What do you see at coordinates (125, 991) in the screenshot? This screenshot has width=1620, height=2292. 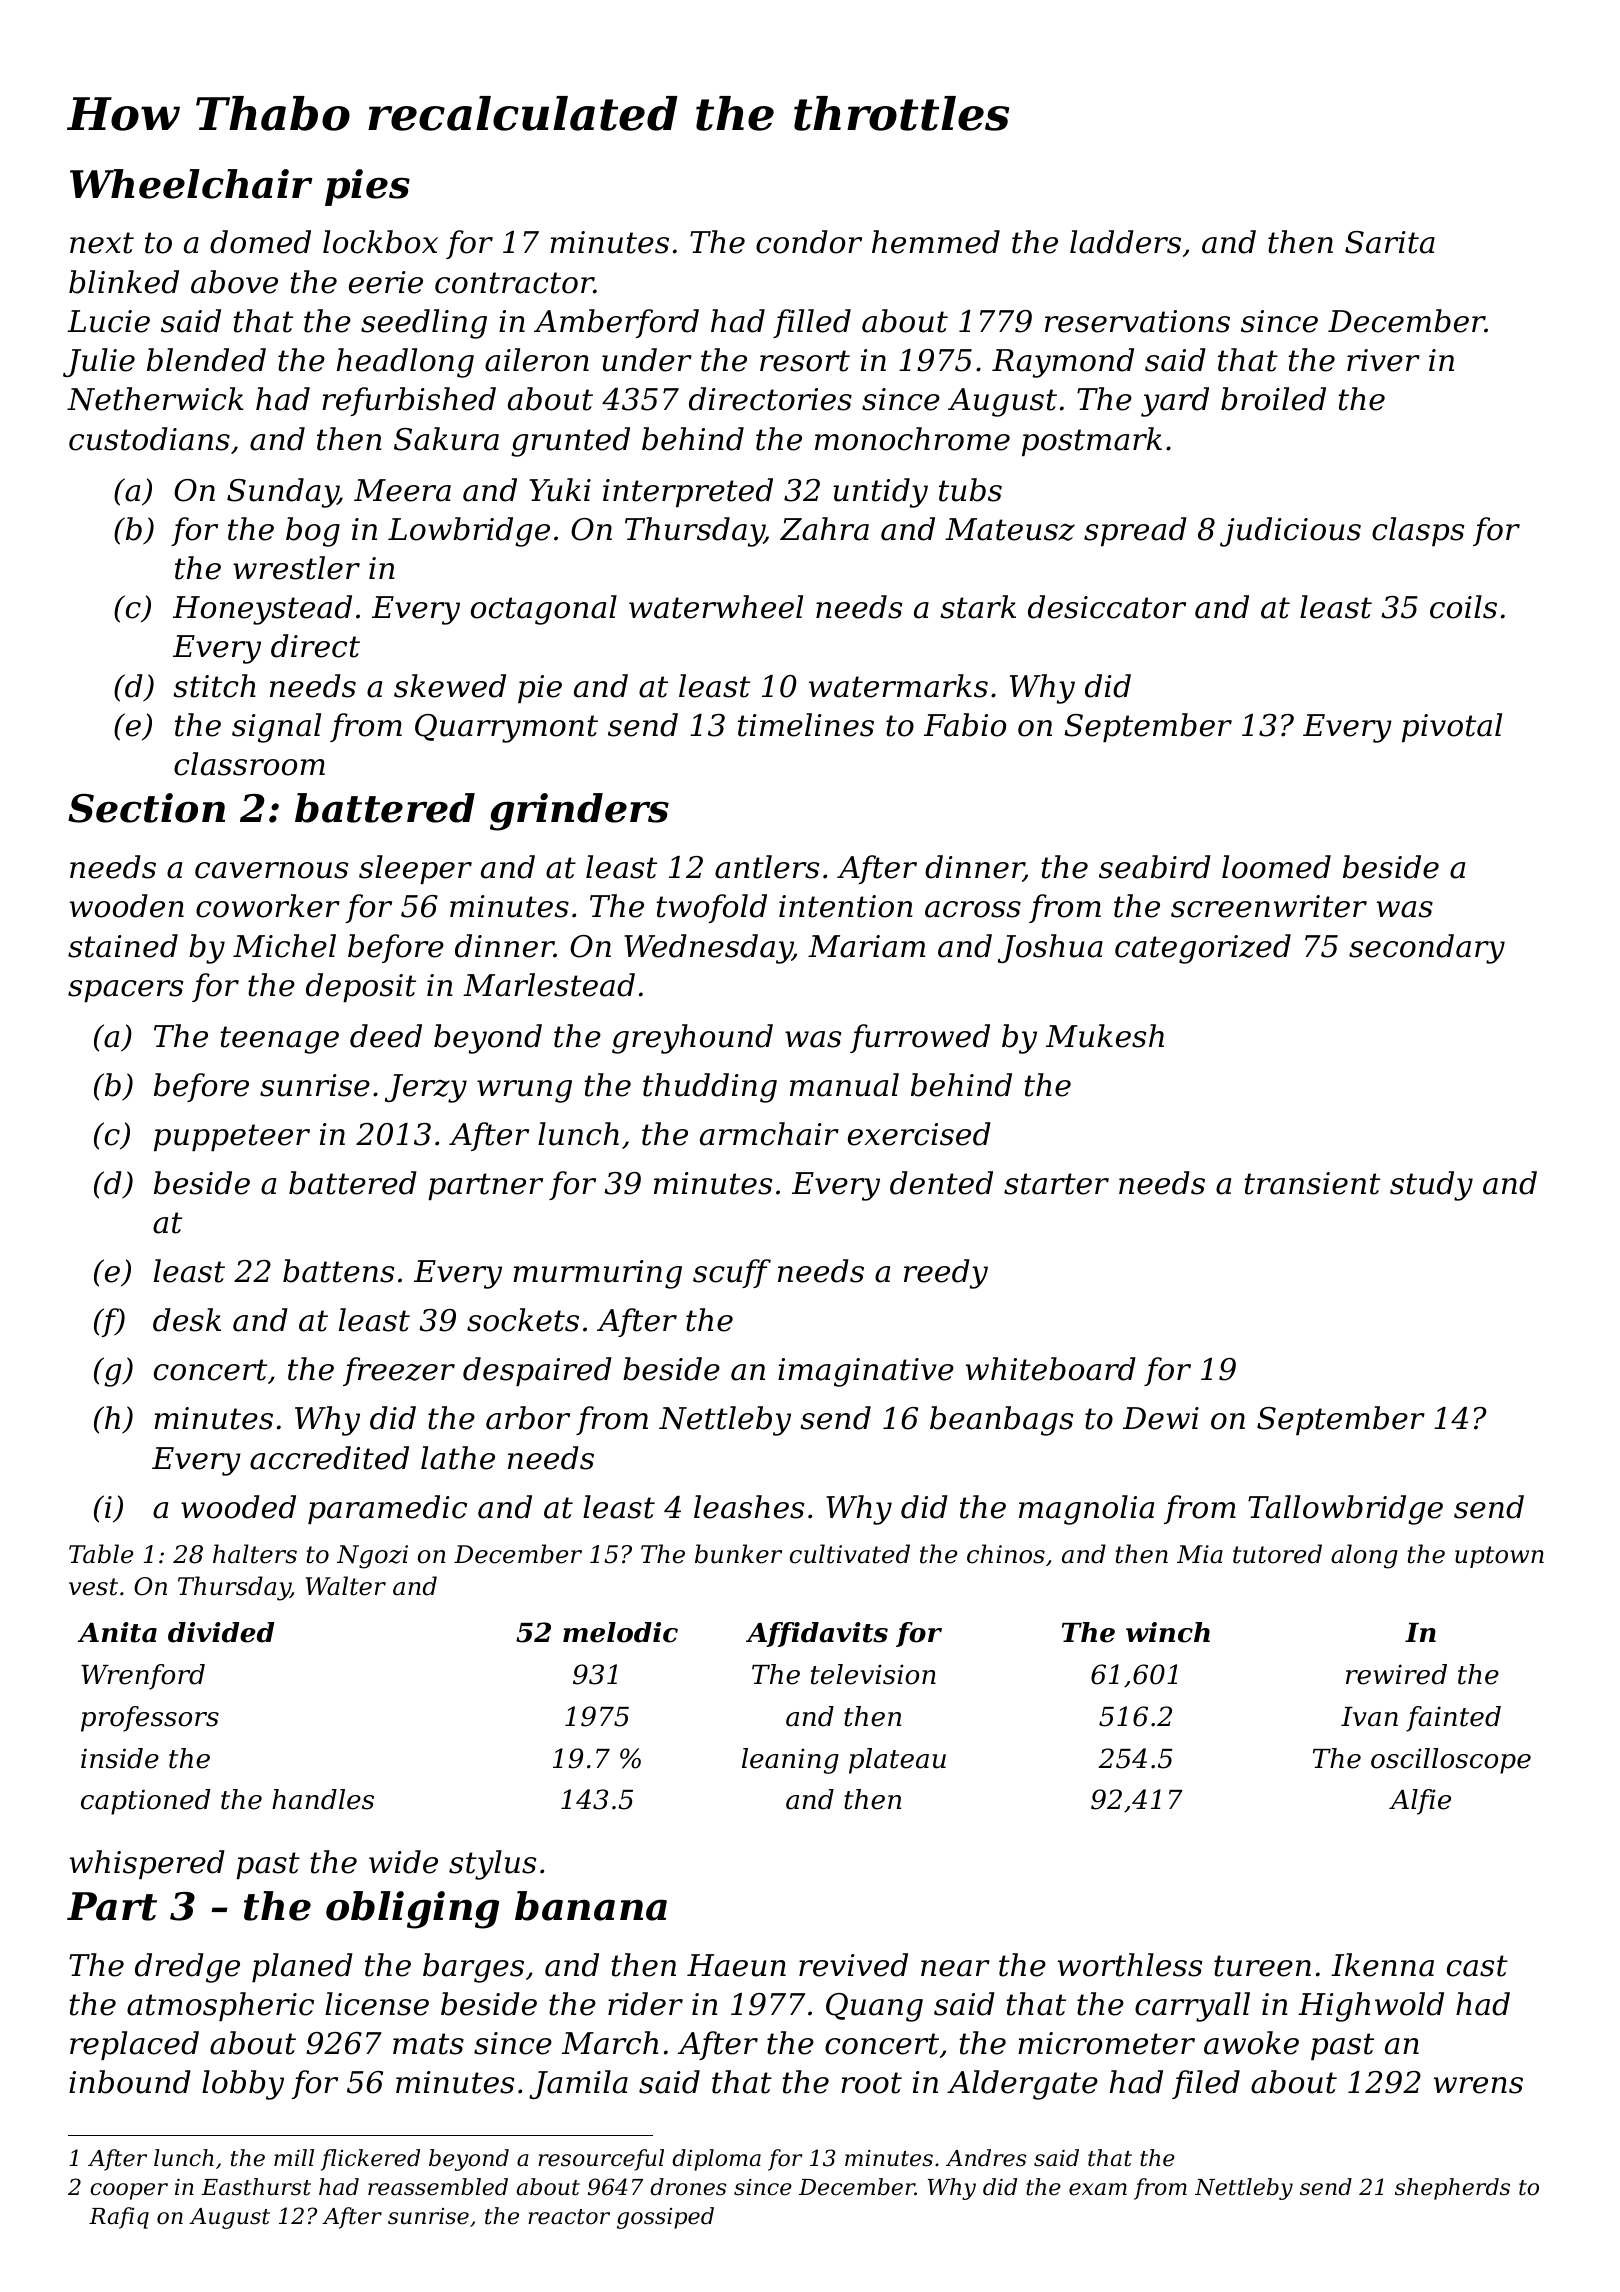 I see `spacers` at bounding box center [125, 991].
